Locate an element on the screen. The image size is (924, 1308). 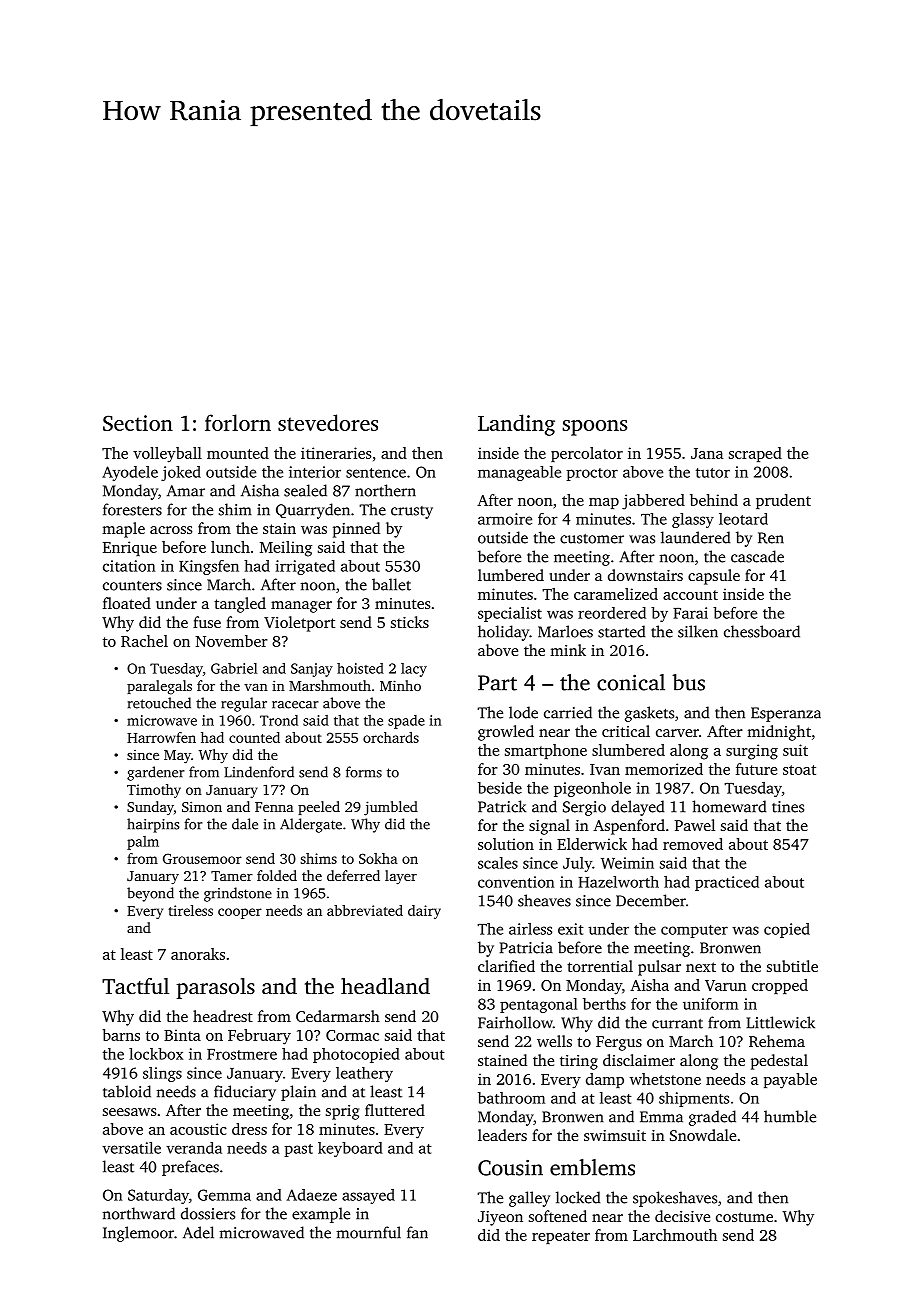
Section is located at coordinates (138, 423).
